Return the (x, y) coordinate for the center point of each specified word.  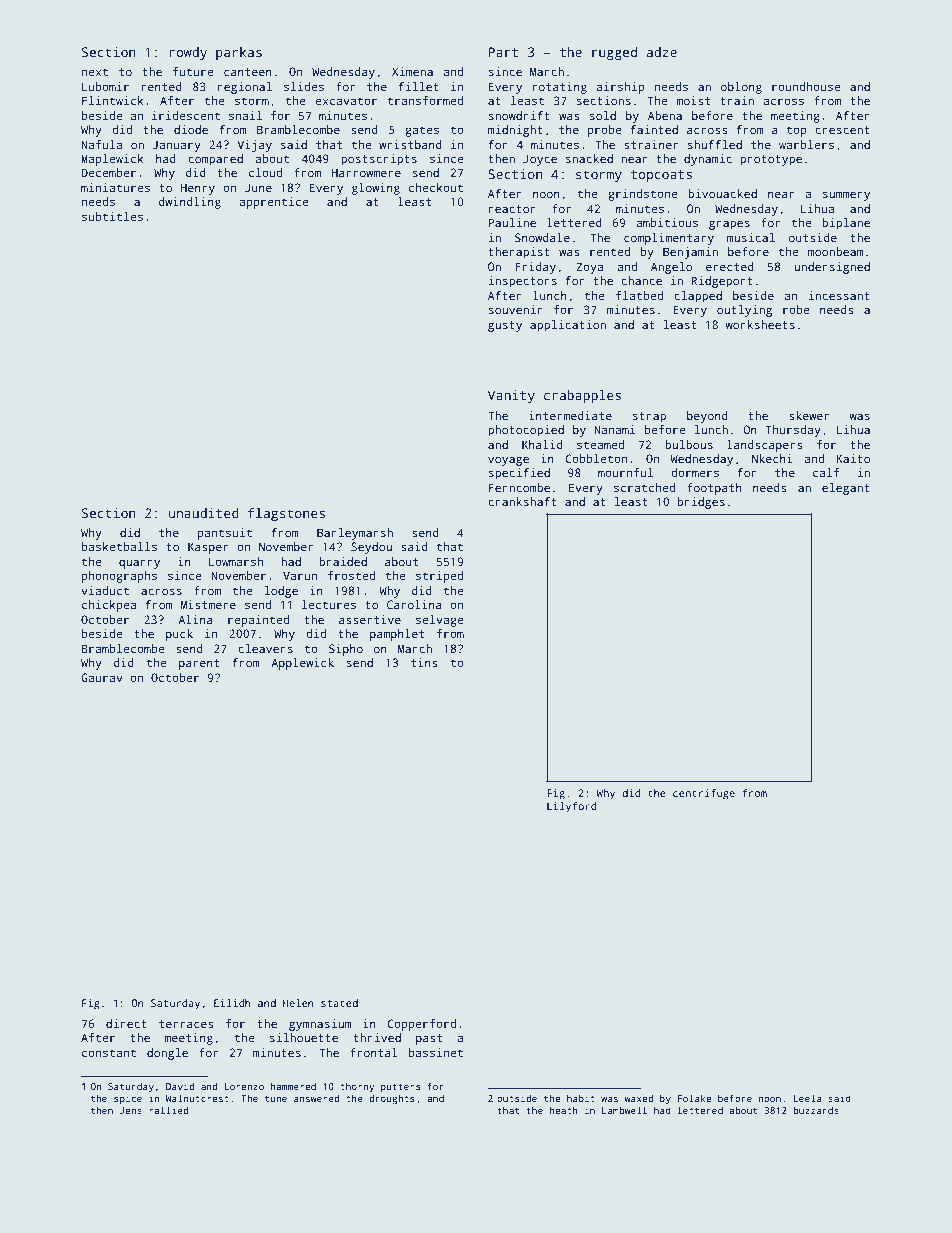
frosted (351, 575)
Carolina (414, 604)
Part (503, 52)
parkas (239, 53)
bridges (701, 503)
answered (316, 1098)
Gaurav (102, 677)
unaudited (204, 513)
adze (662, 52)
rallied (168, 1110)
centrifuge (704, 794)
